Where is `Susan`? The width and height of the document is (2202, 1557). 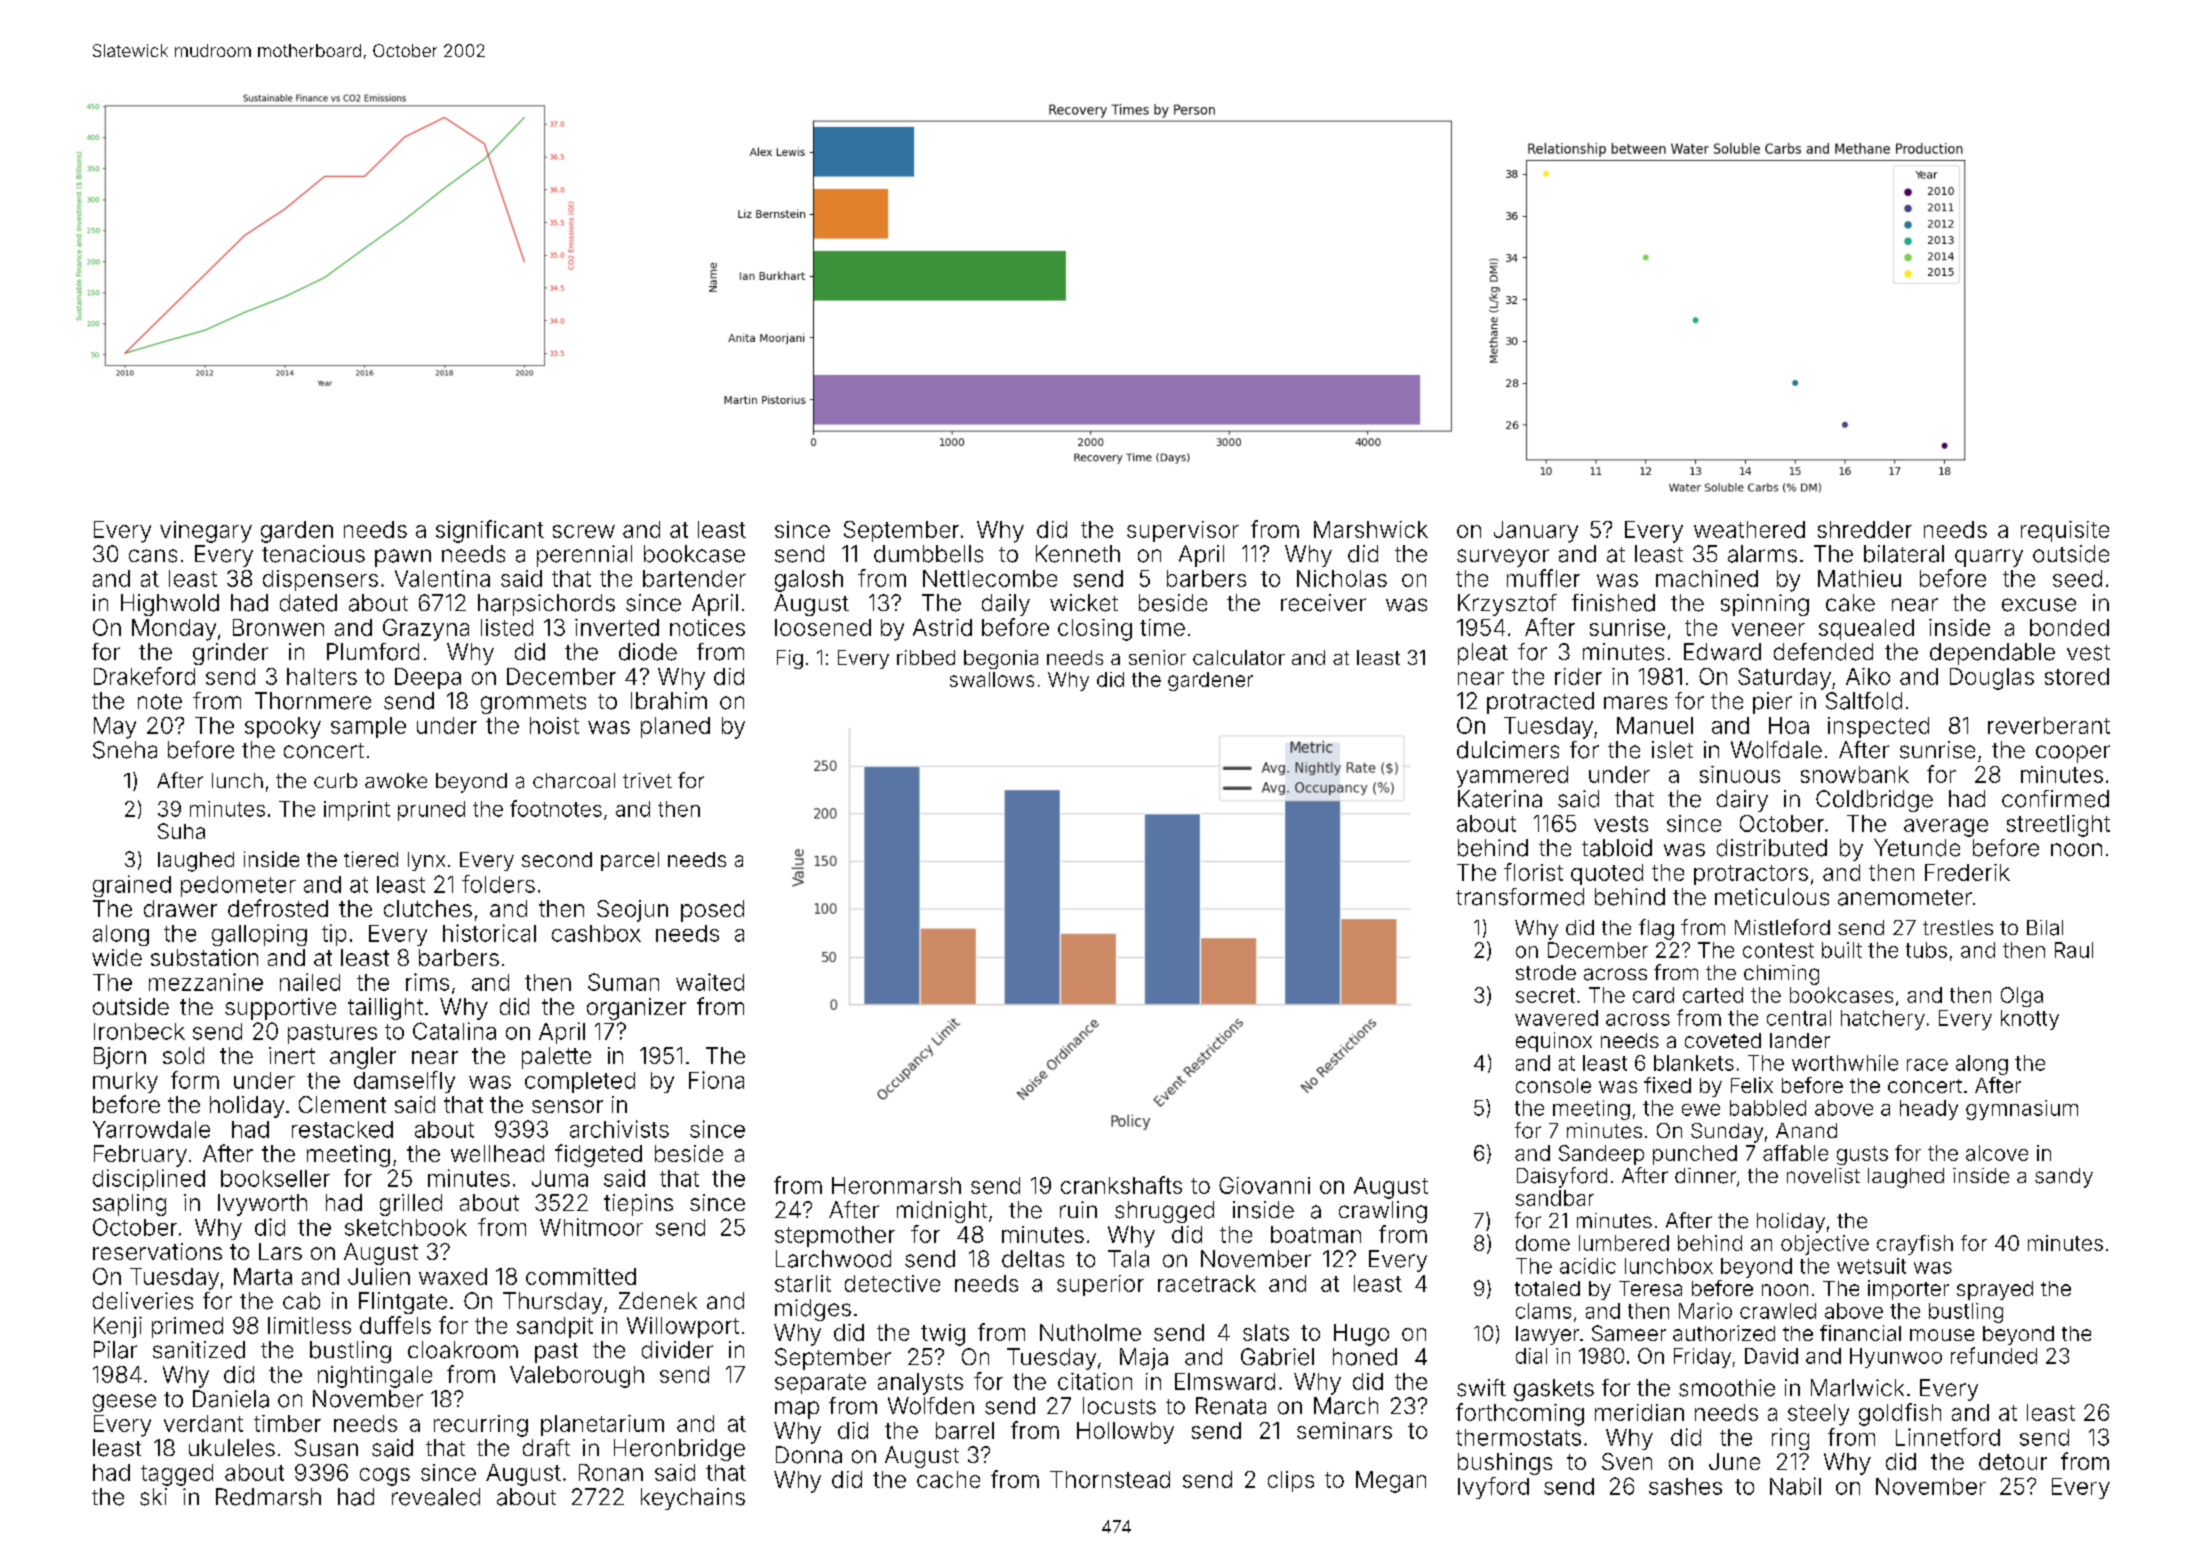 Susan is located at coordinates (326, 1448).
